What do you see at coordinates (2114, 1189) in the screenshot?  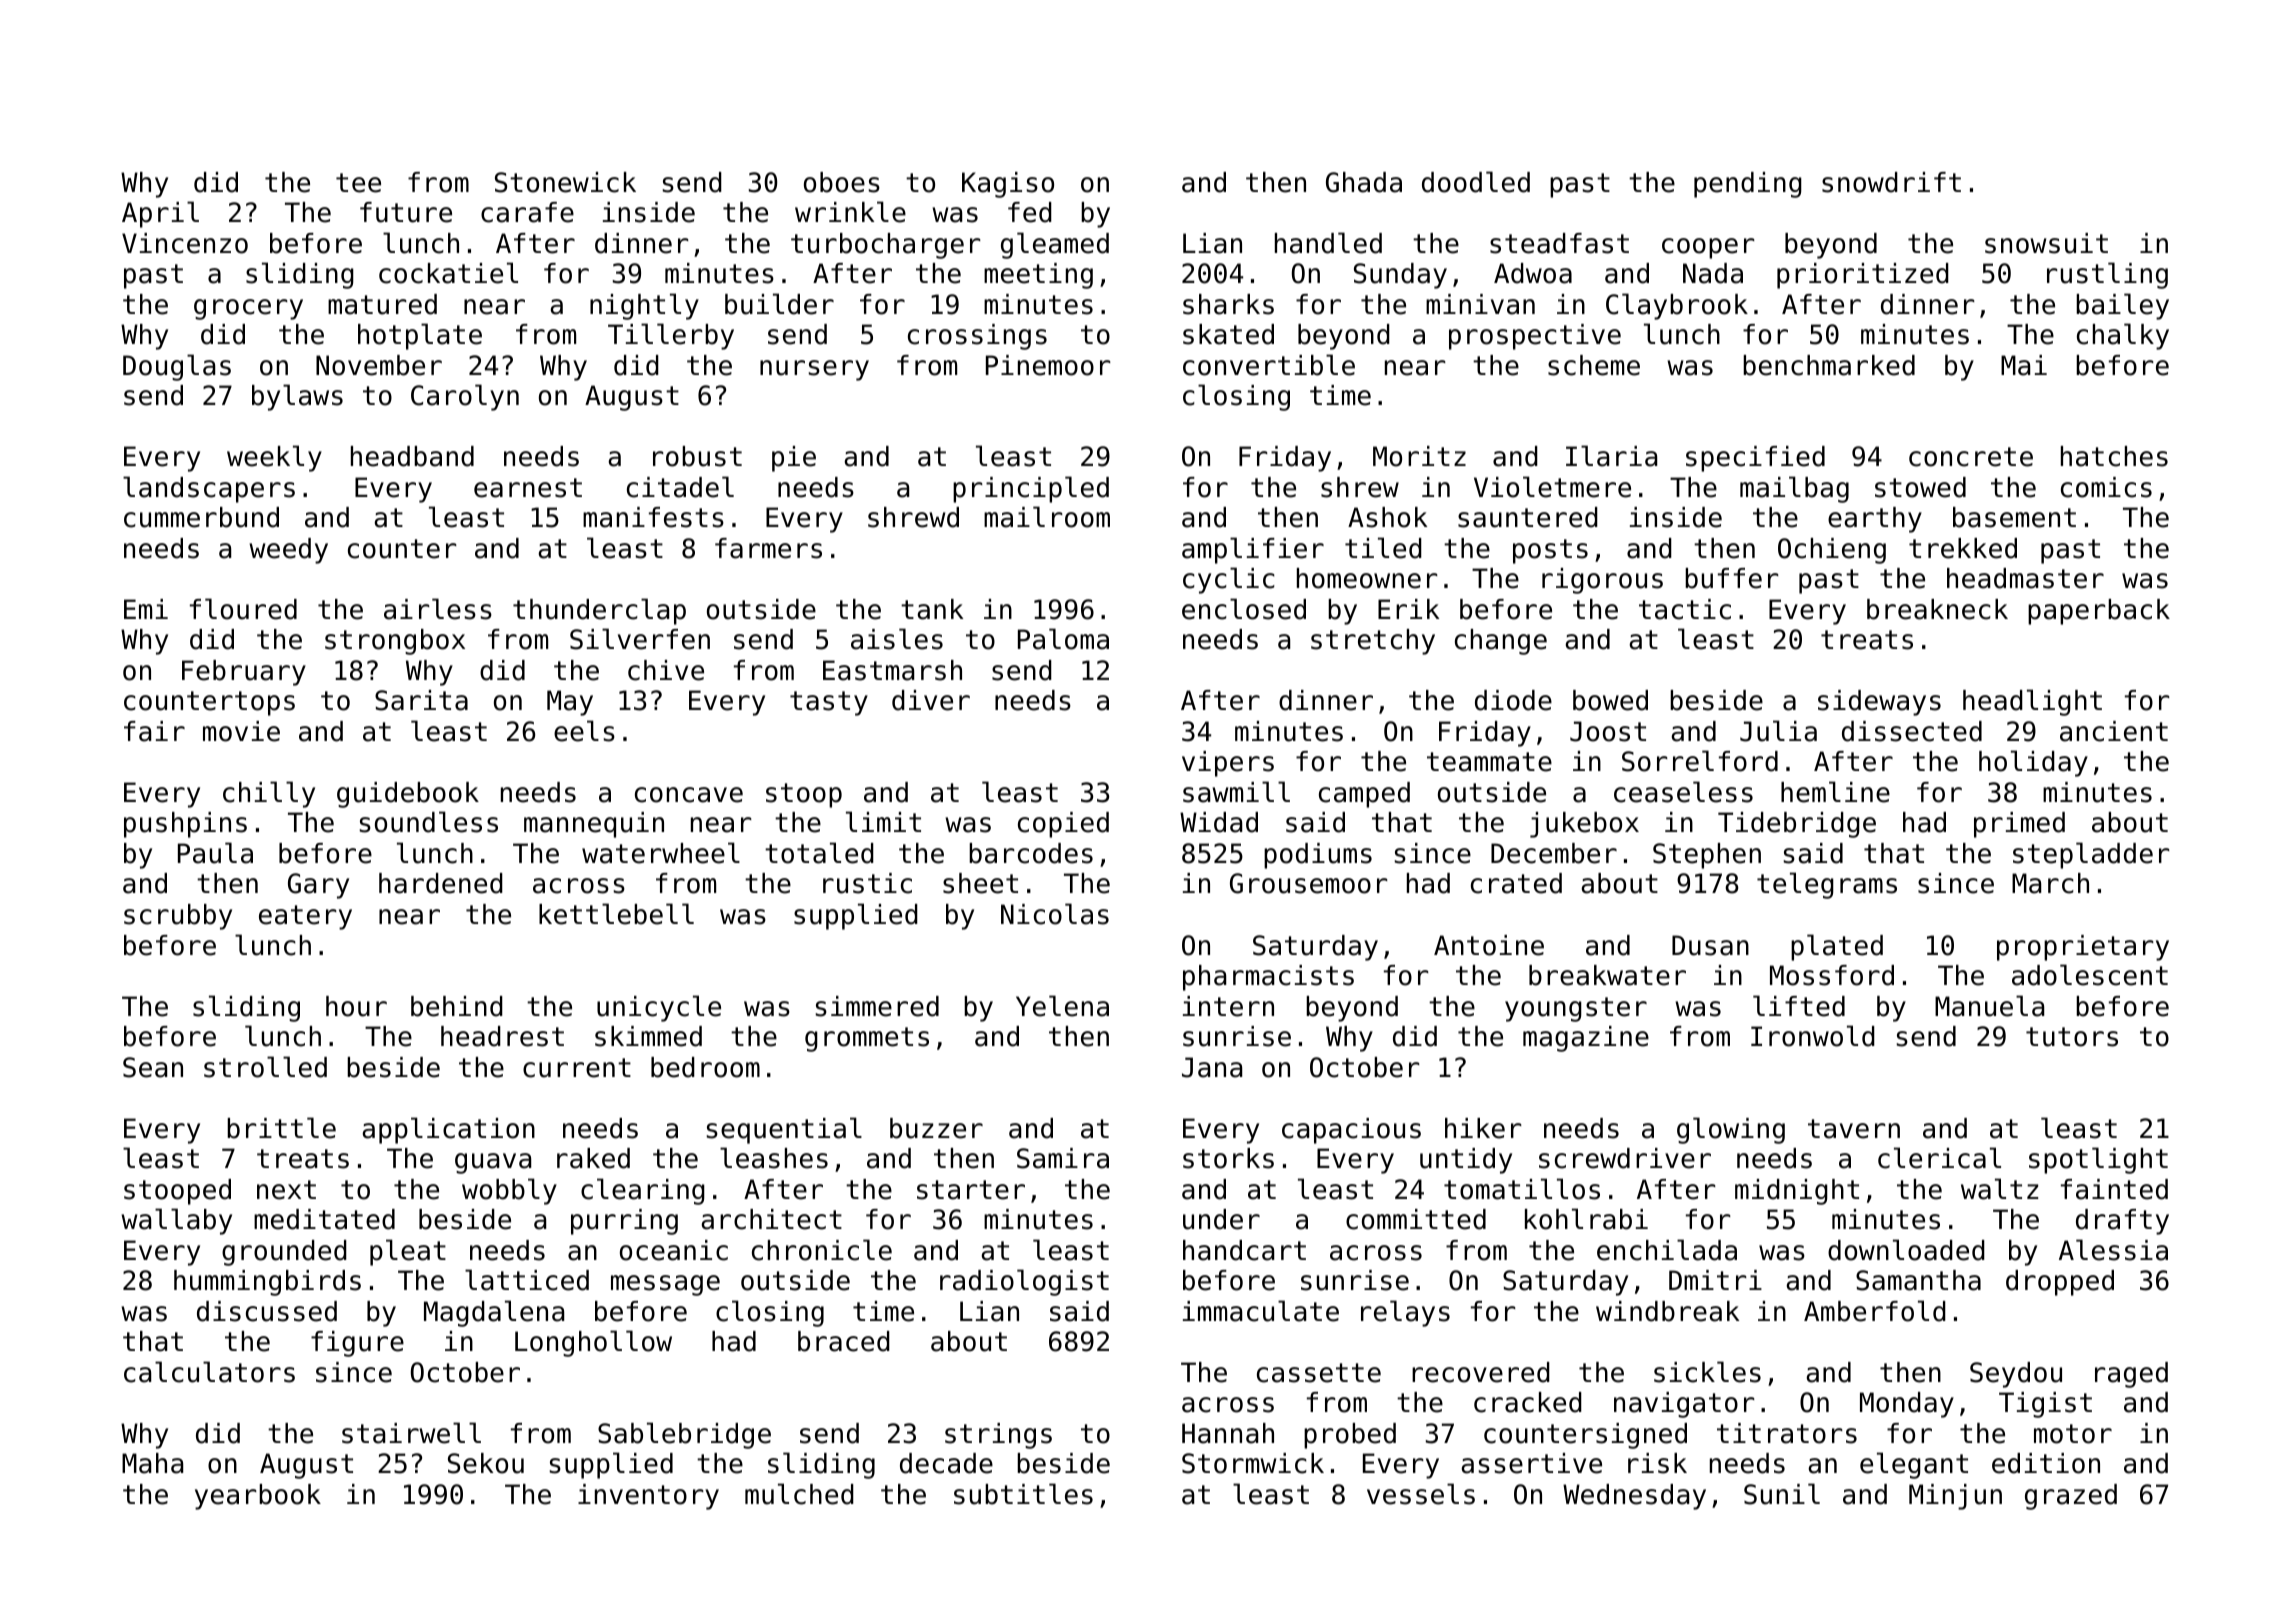 I see `fainted` at bounding box center [2114, 1189].
